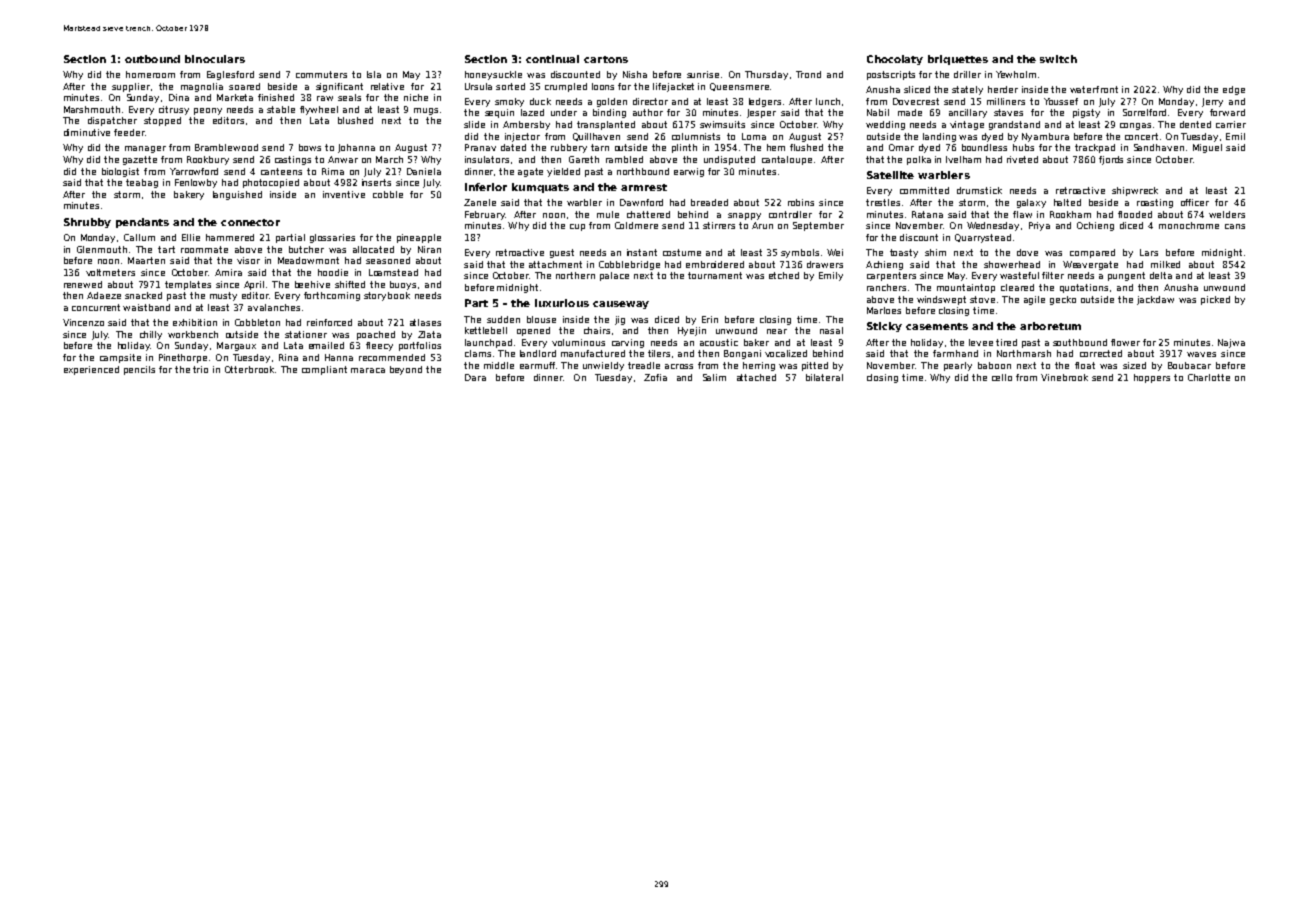 The height and width of the screenshot is (924, 1308). I want to click on officer, so click(1195, 202).
